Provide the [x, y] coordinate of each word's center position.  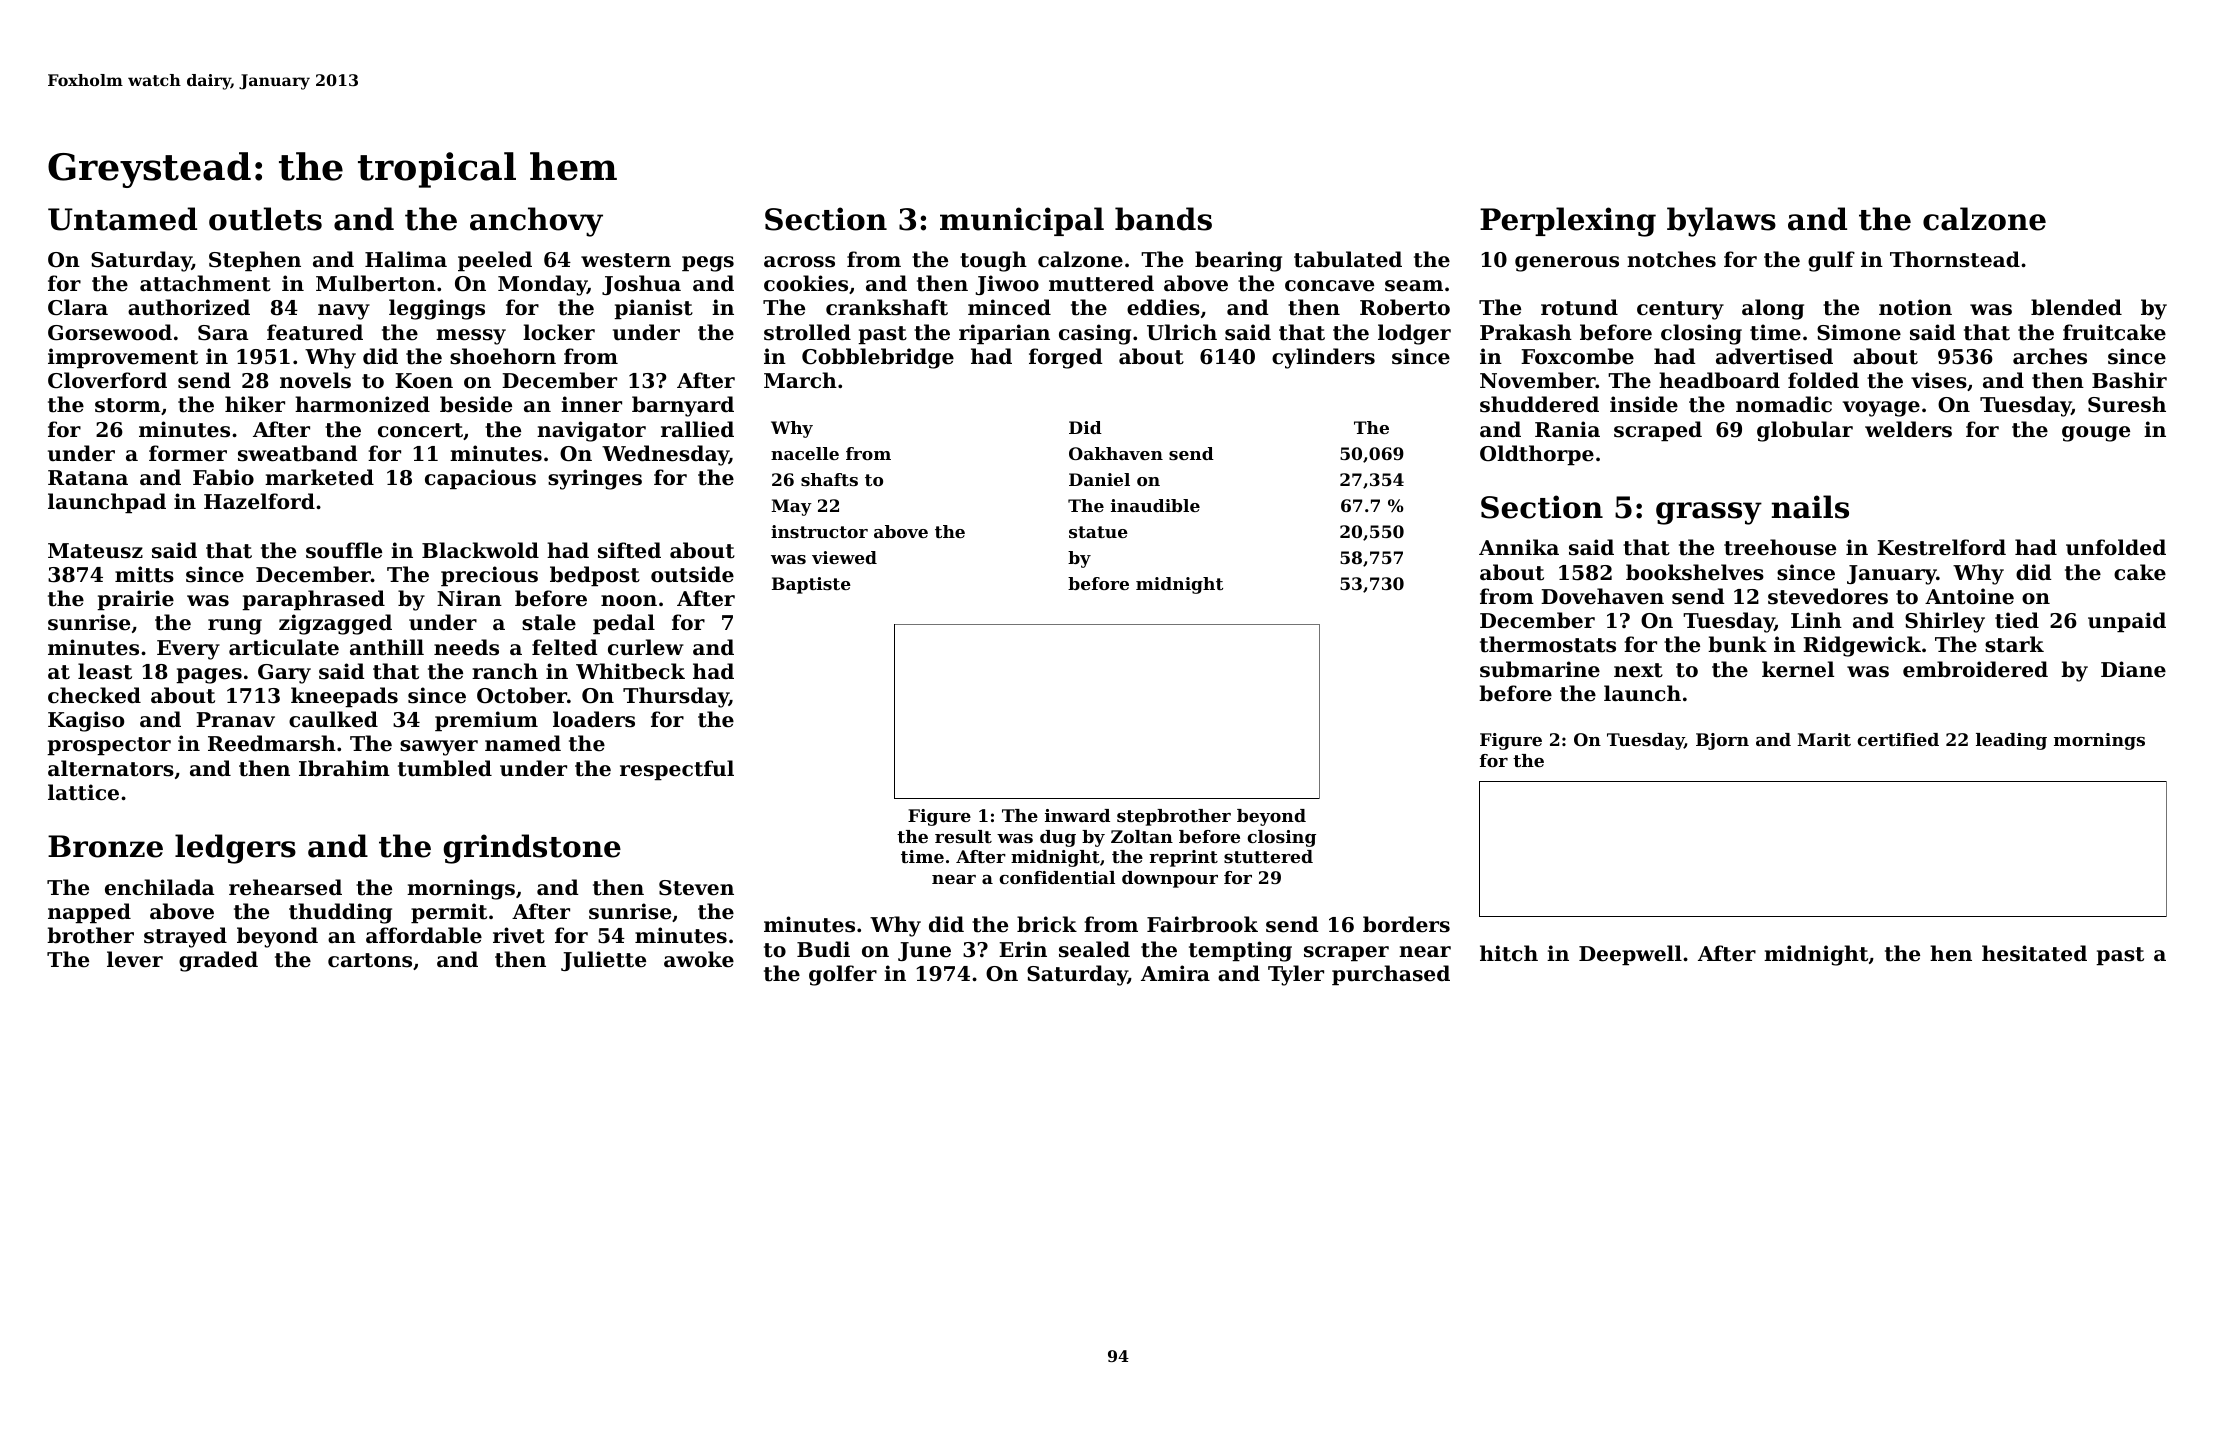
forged [1066, 358]
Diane [2133, 669]
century [1680, 310]
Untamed [122, 219]
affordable [424, 935]
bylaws [1721, 222]
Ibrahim [344, 768]
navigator [591, 431]
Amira [1175, 973]
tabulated [1348, 259]
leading [2011, 741]
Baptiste [811, 585]
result [963, 836]
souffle [344, 550]
